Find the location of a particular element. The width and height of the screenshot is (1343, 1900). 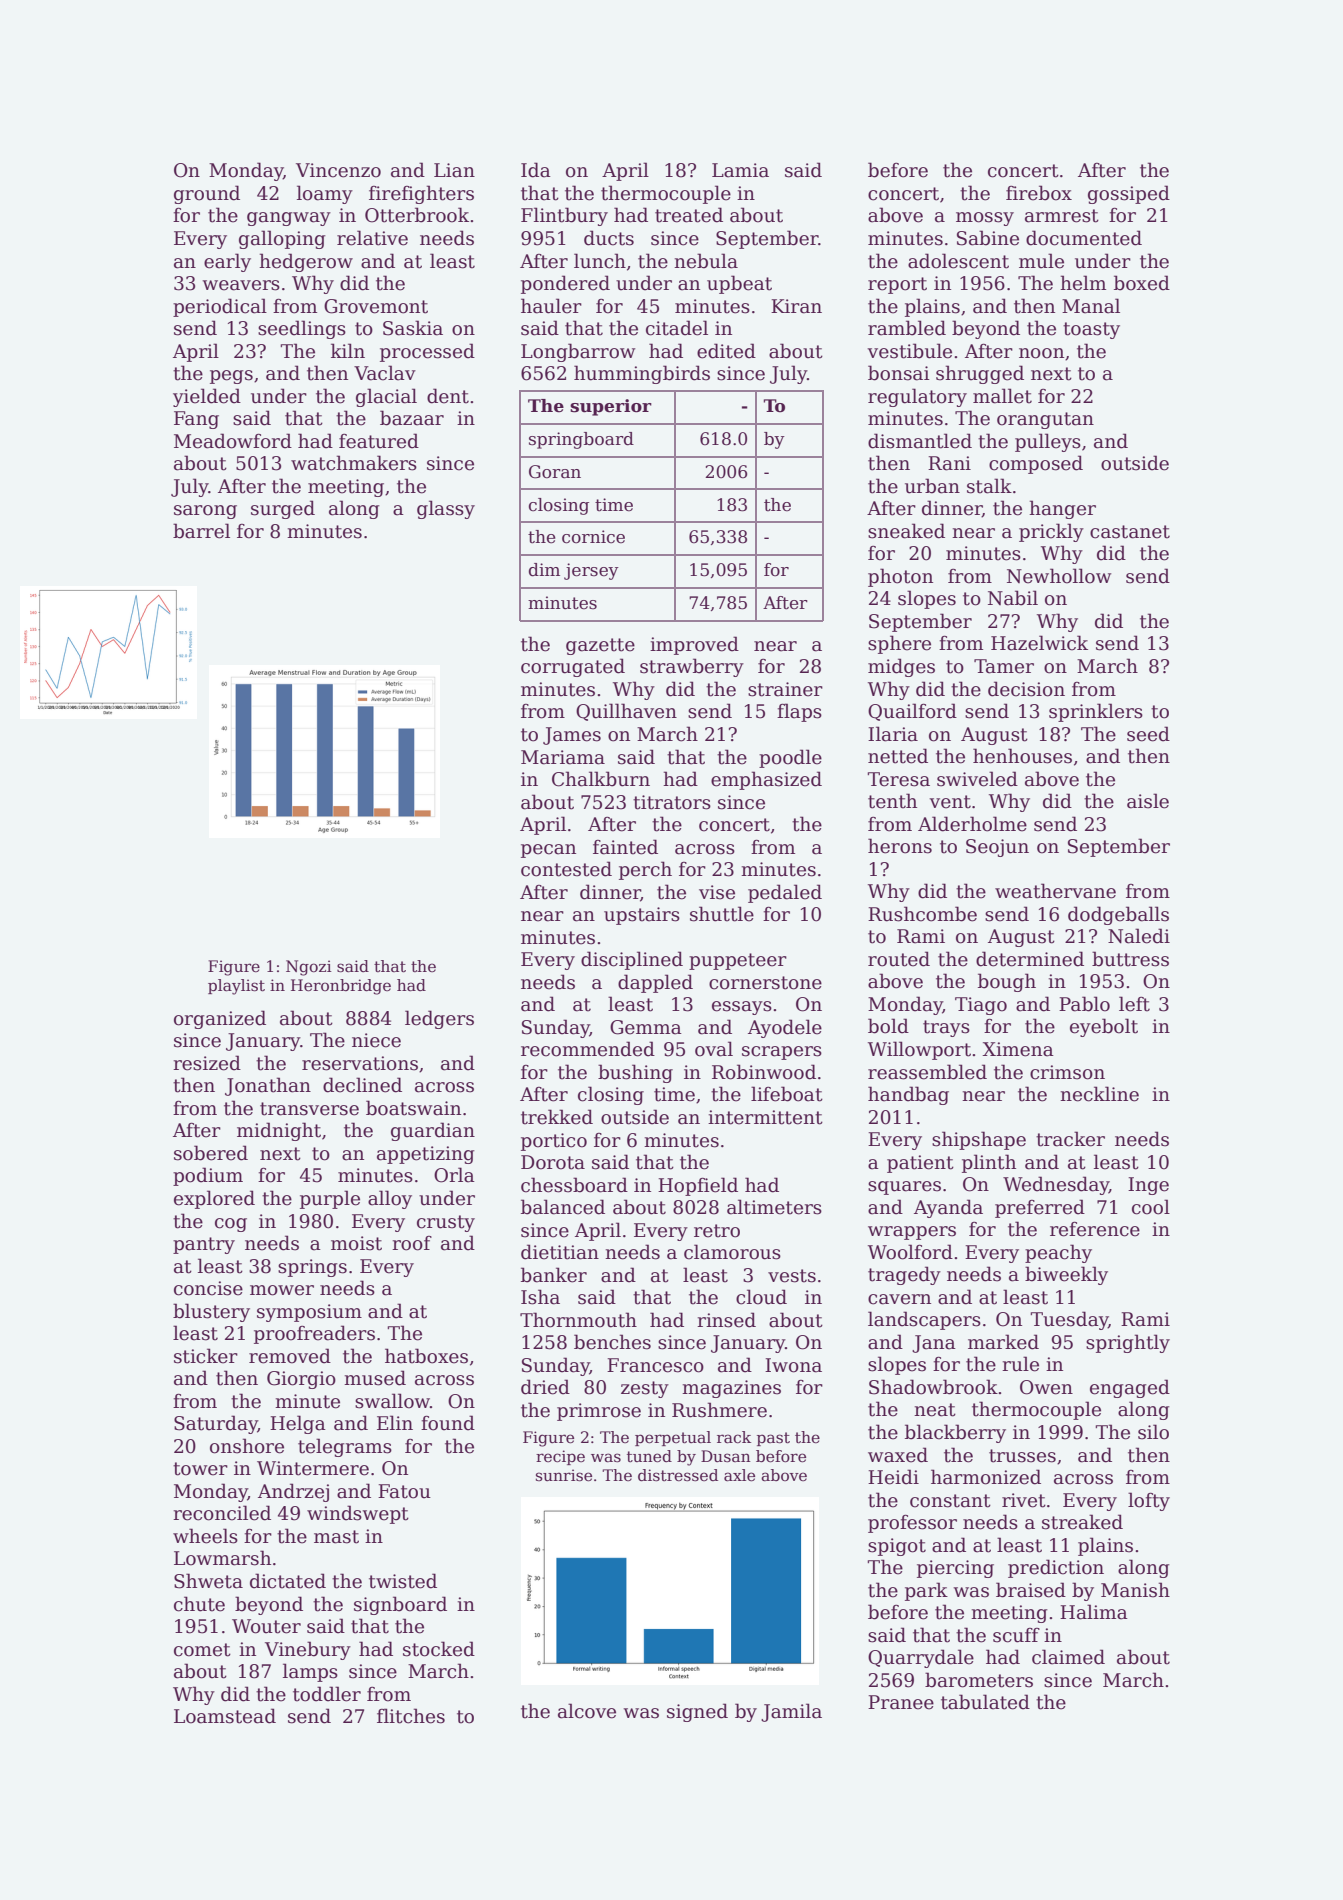

Loamstead is located at coordinates (225, 1716).
